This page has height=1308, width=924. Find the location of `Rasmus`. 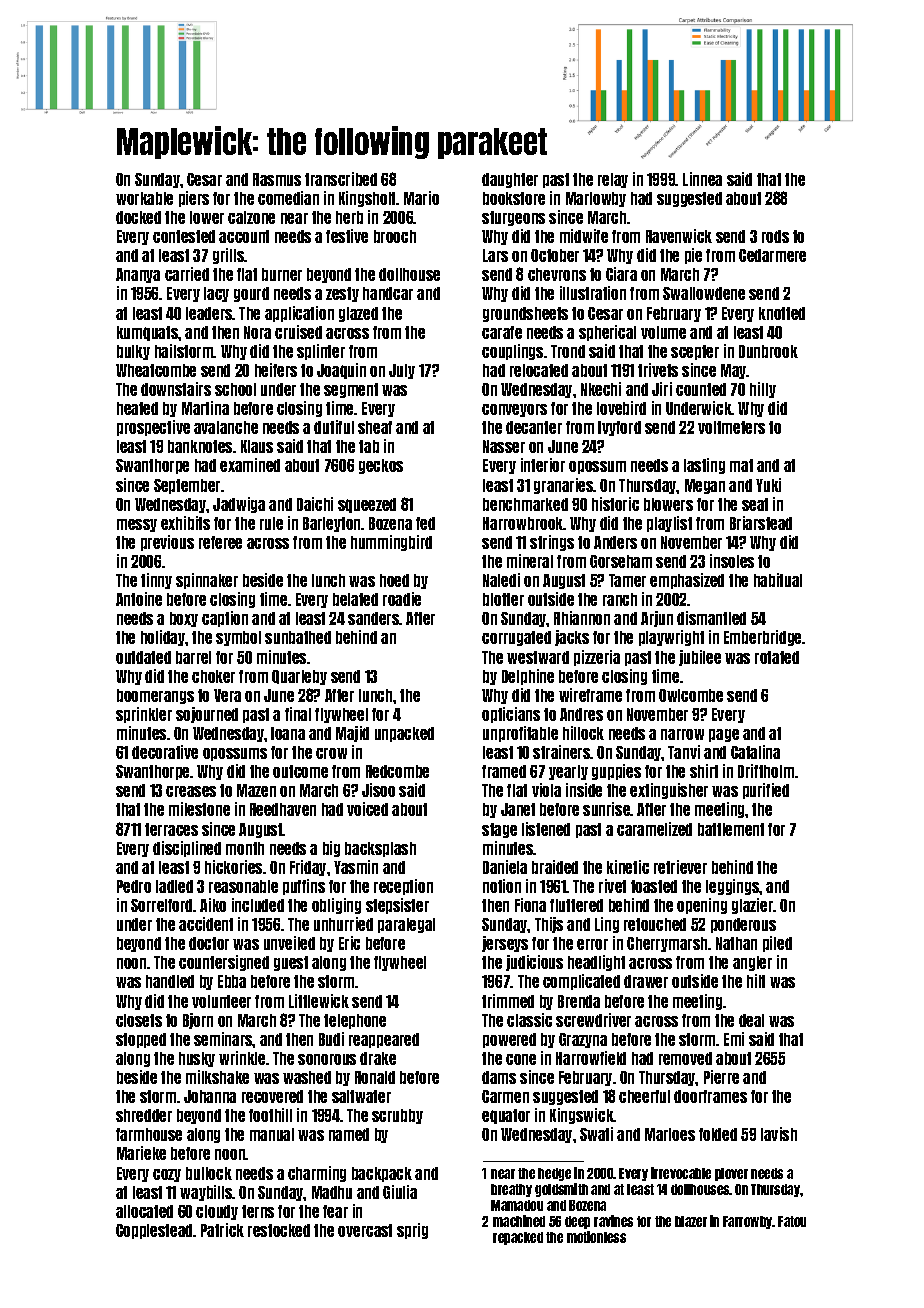

Rasmus is located at coordinates (277, 179).
